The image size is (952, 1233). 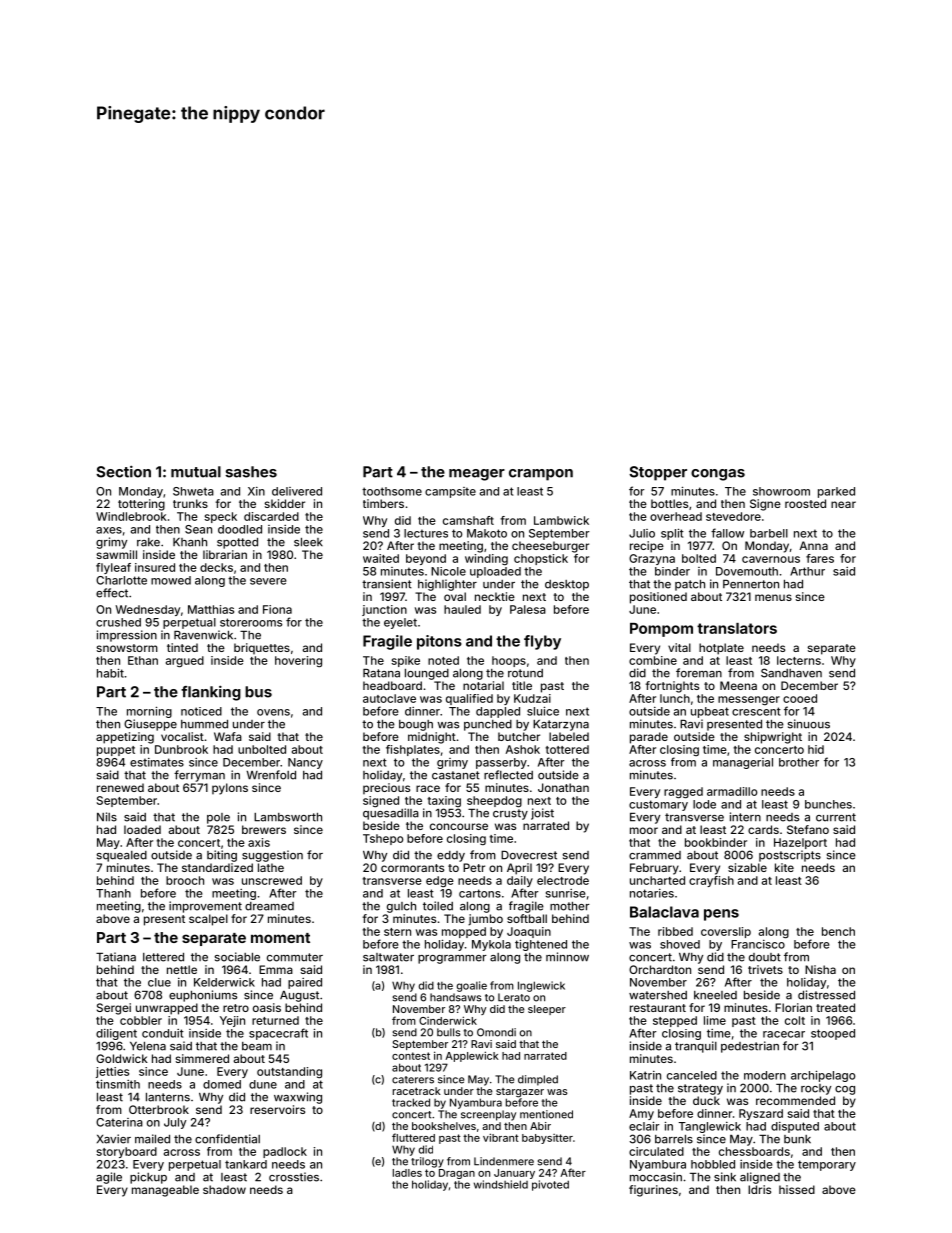 What do you see at coordinates (216, 567) in the screenshot?
I see `decks` at bounding box center [216, 567].
